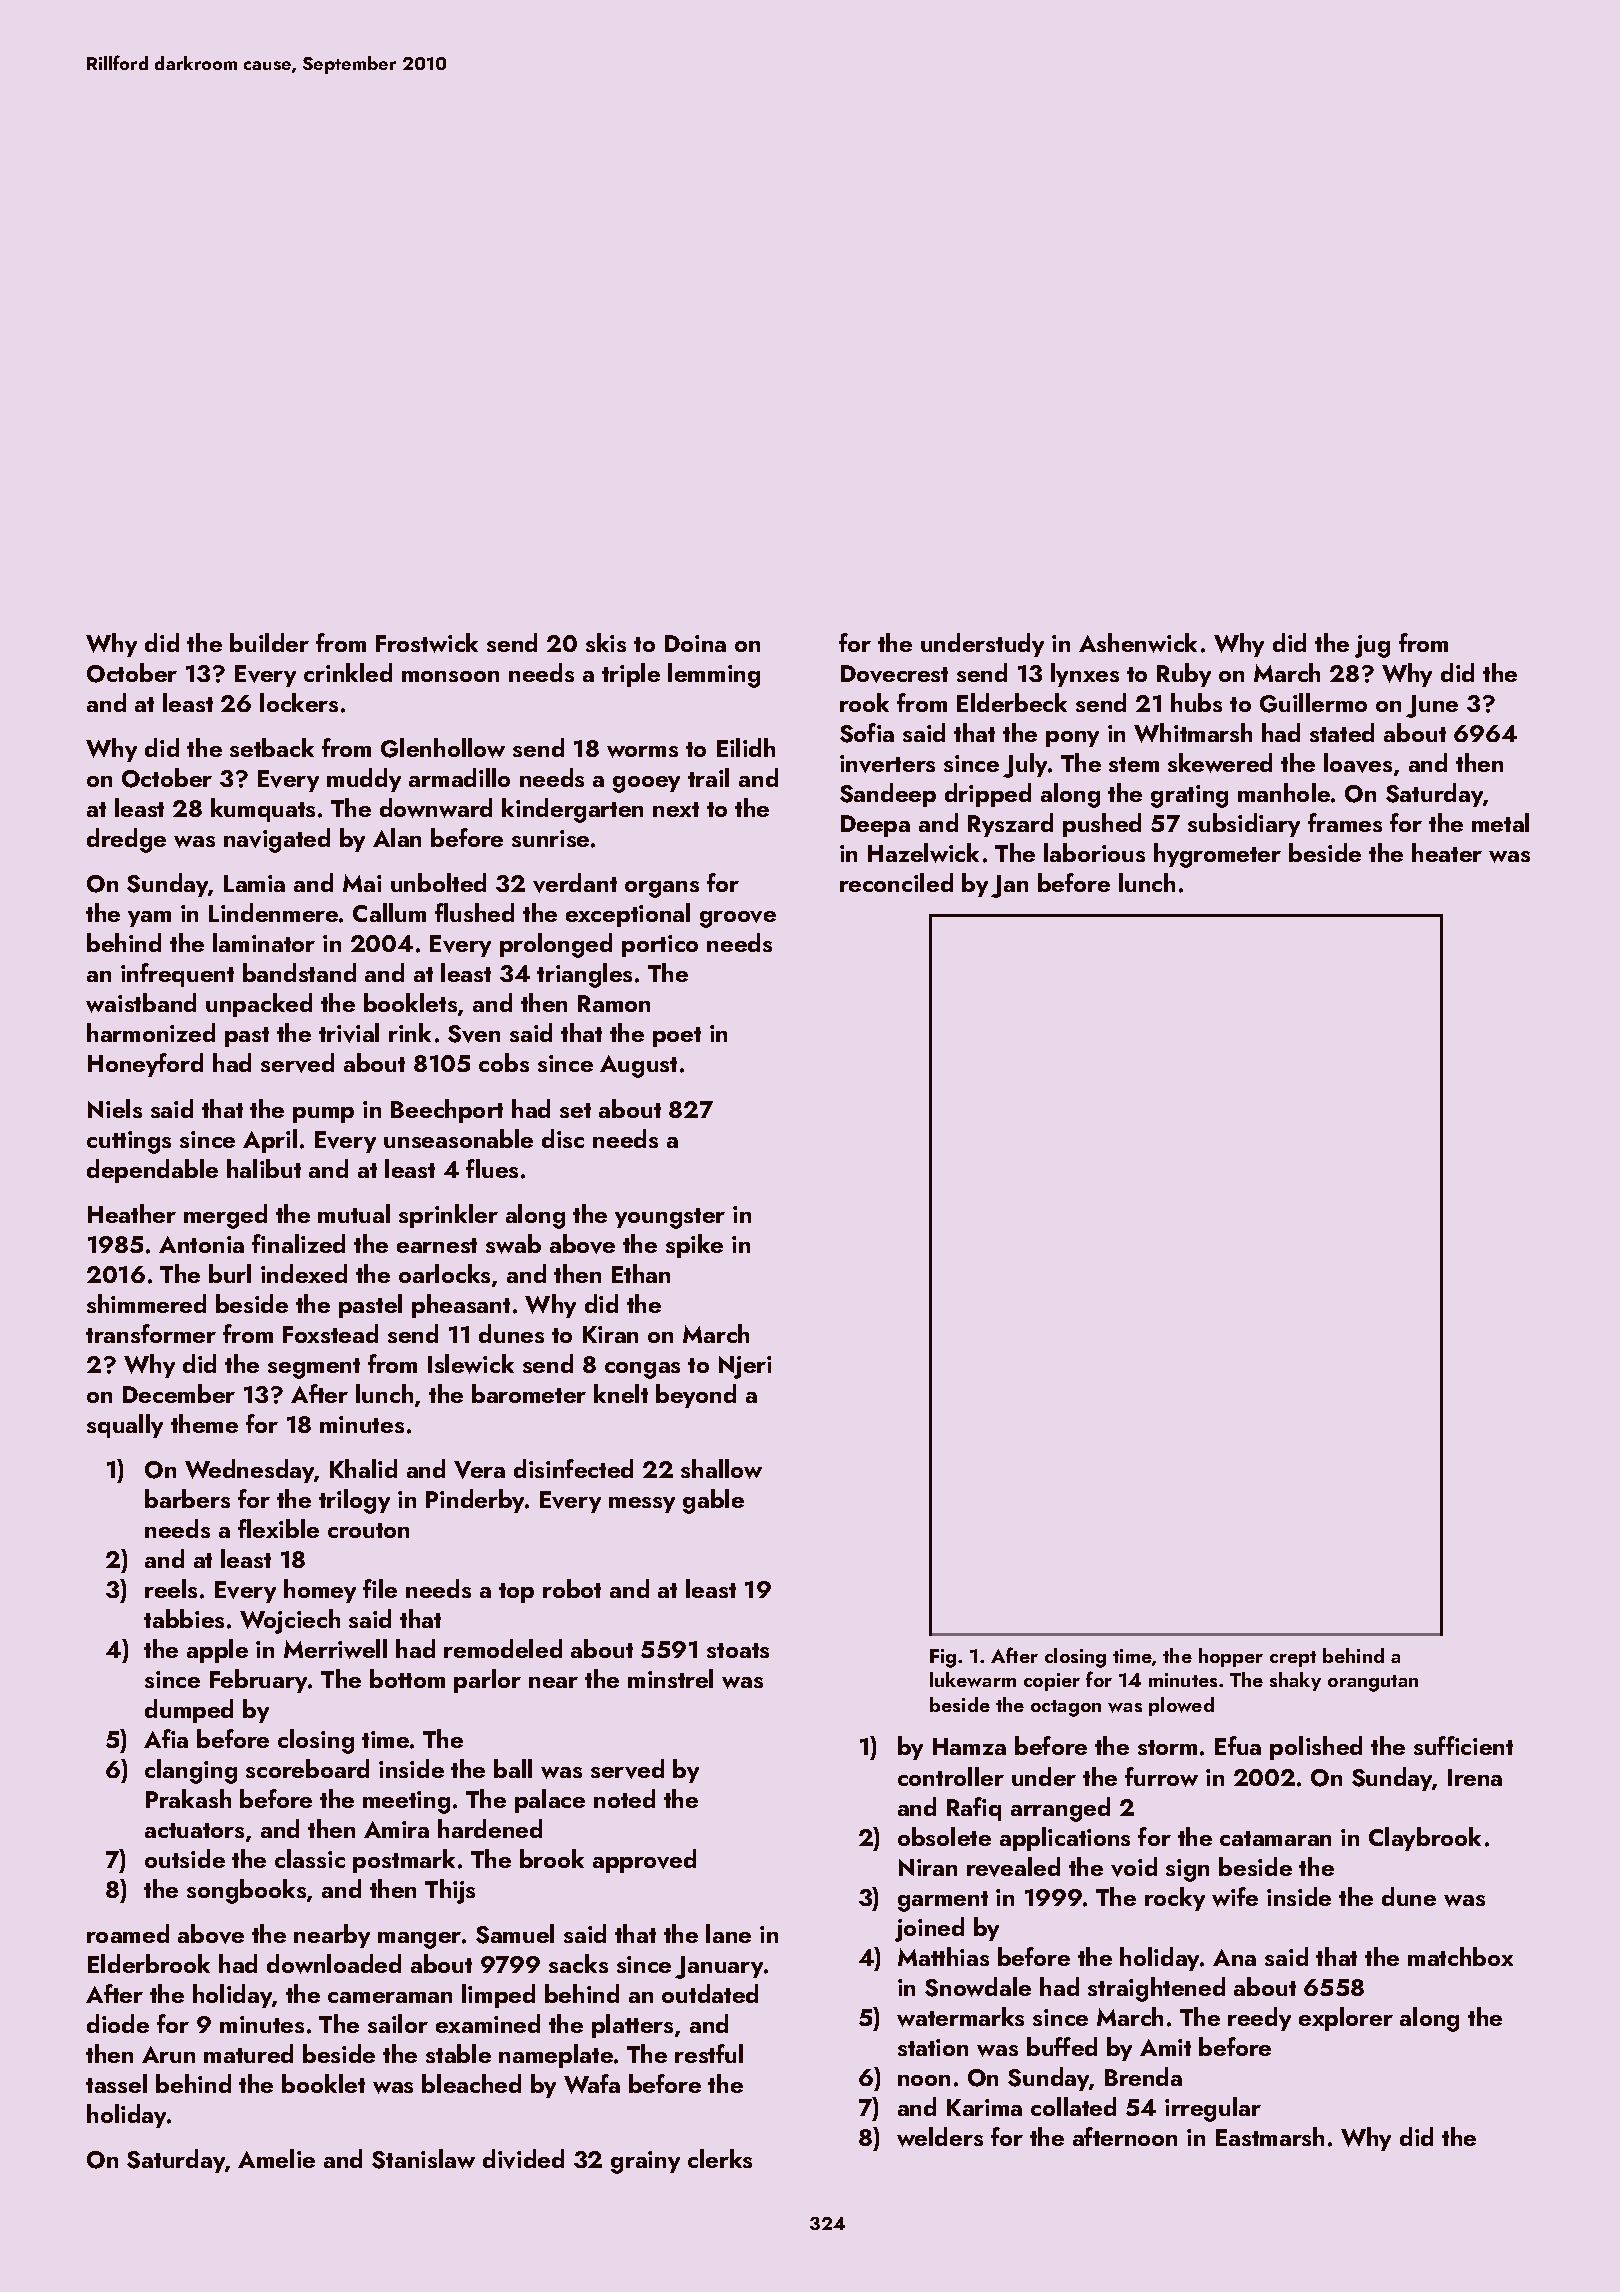 This page has width=1620, height=2292. What do you see at coordinates (1275, 1838) in the page?
I see `catamaran` at bounding box center [1275, 1838].
